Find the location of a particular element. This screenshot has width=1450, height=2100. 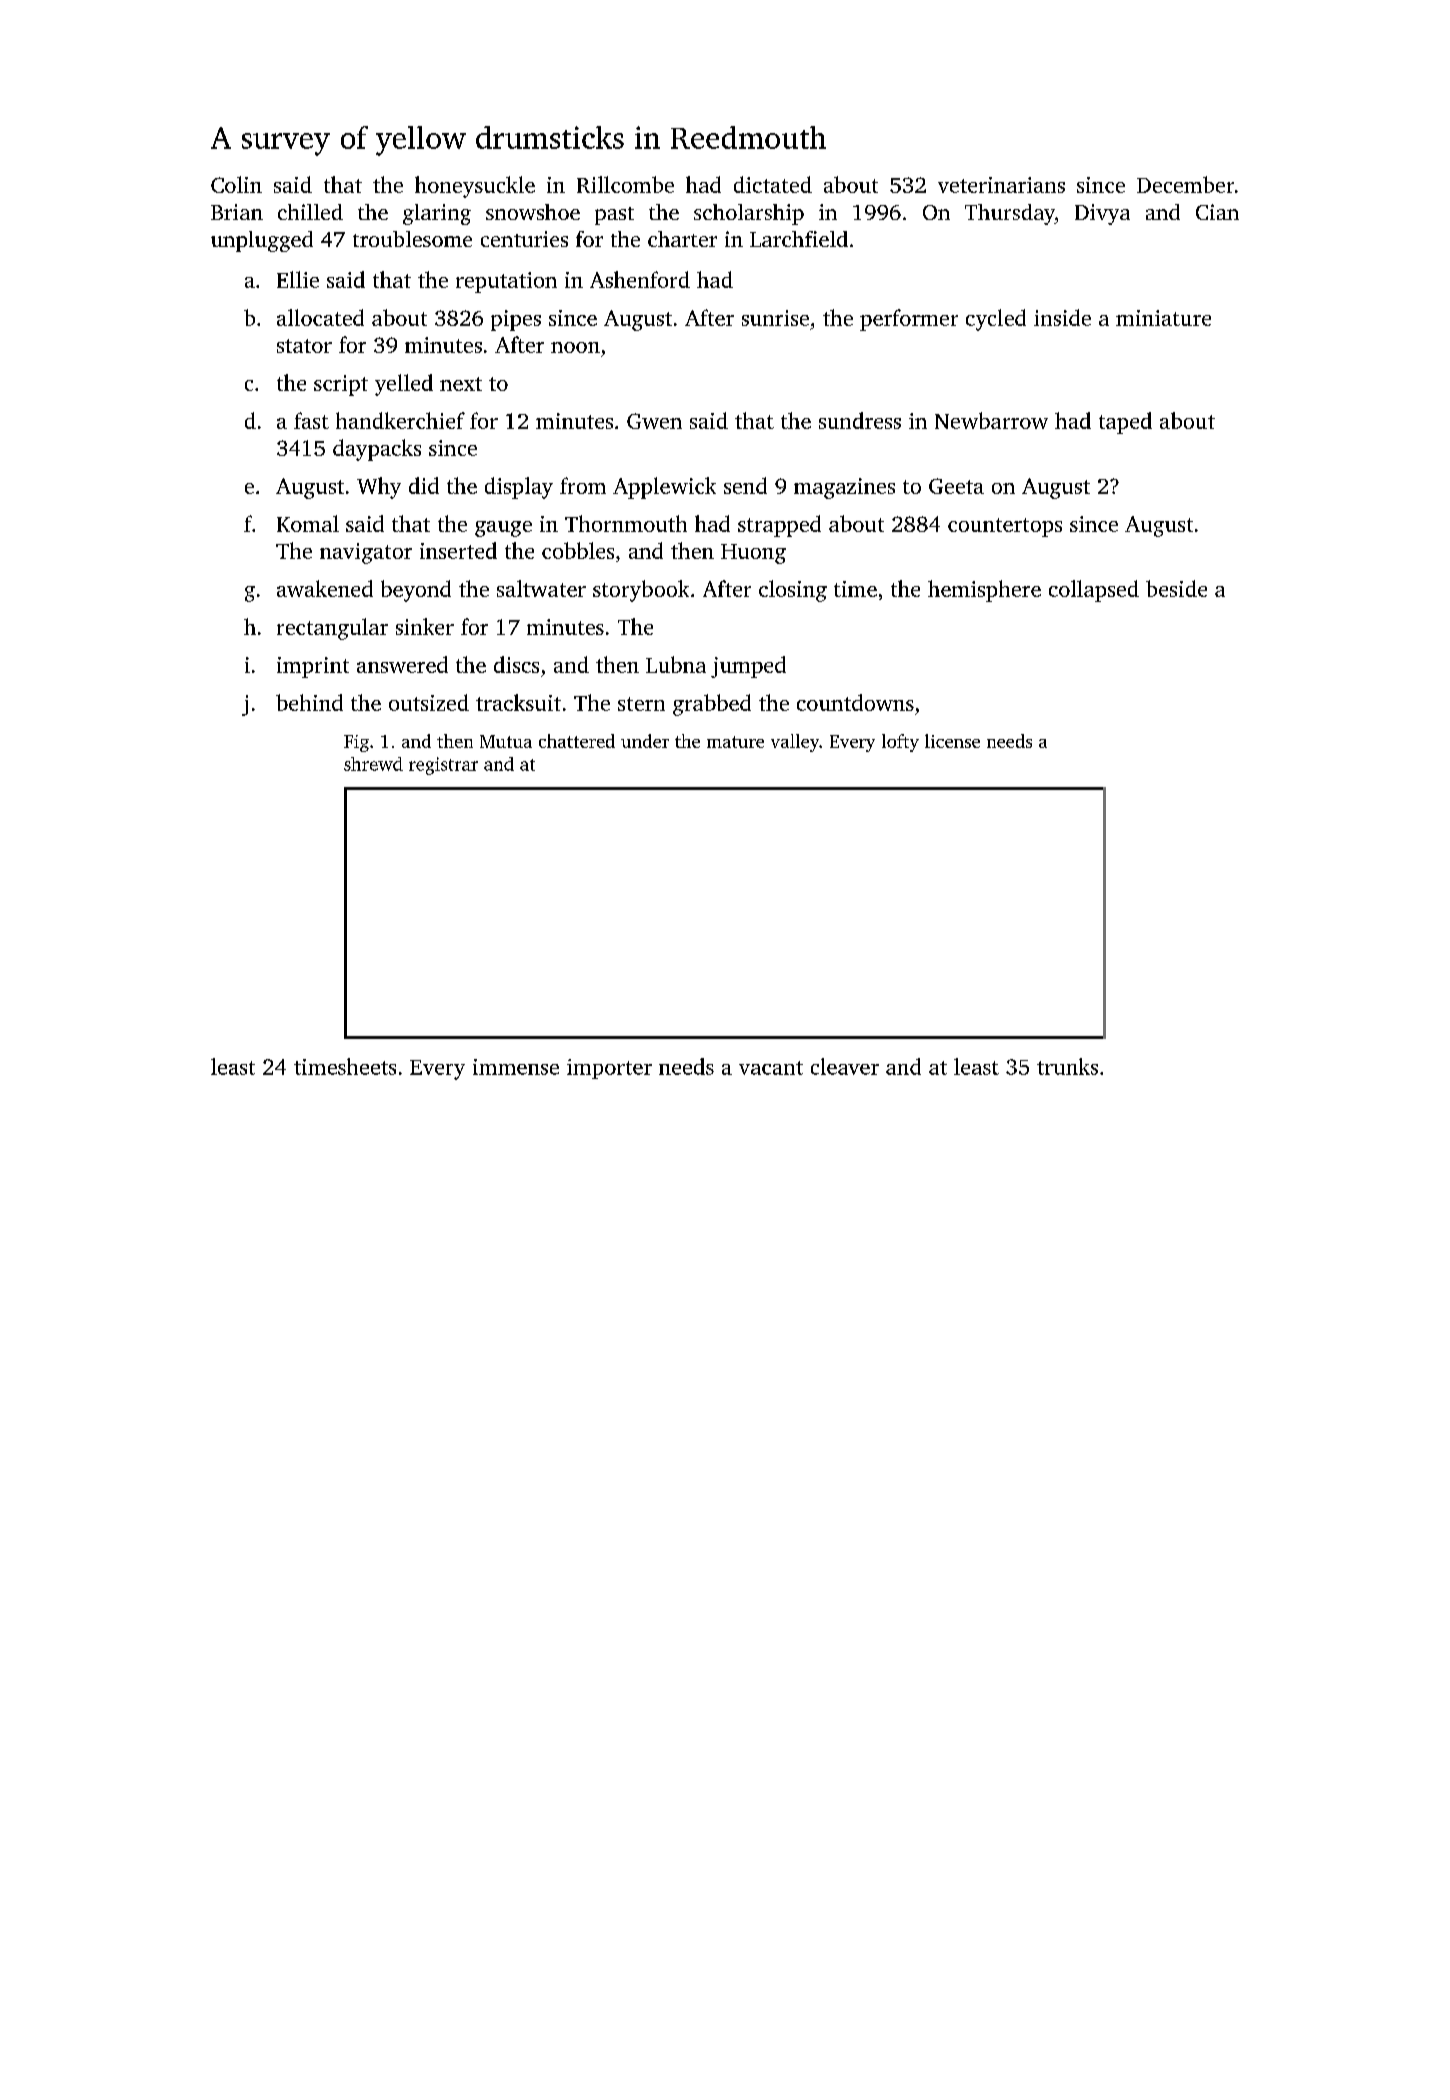

taped is located at coordinates (1125, 423).
